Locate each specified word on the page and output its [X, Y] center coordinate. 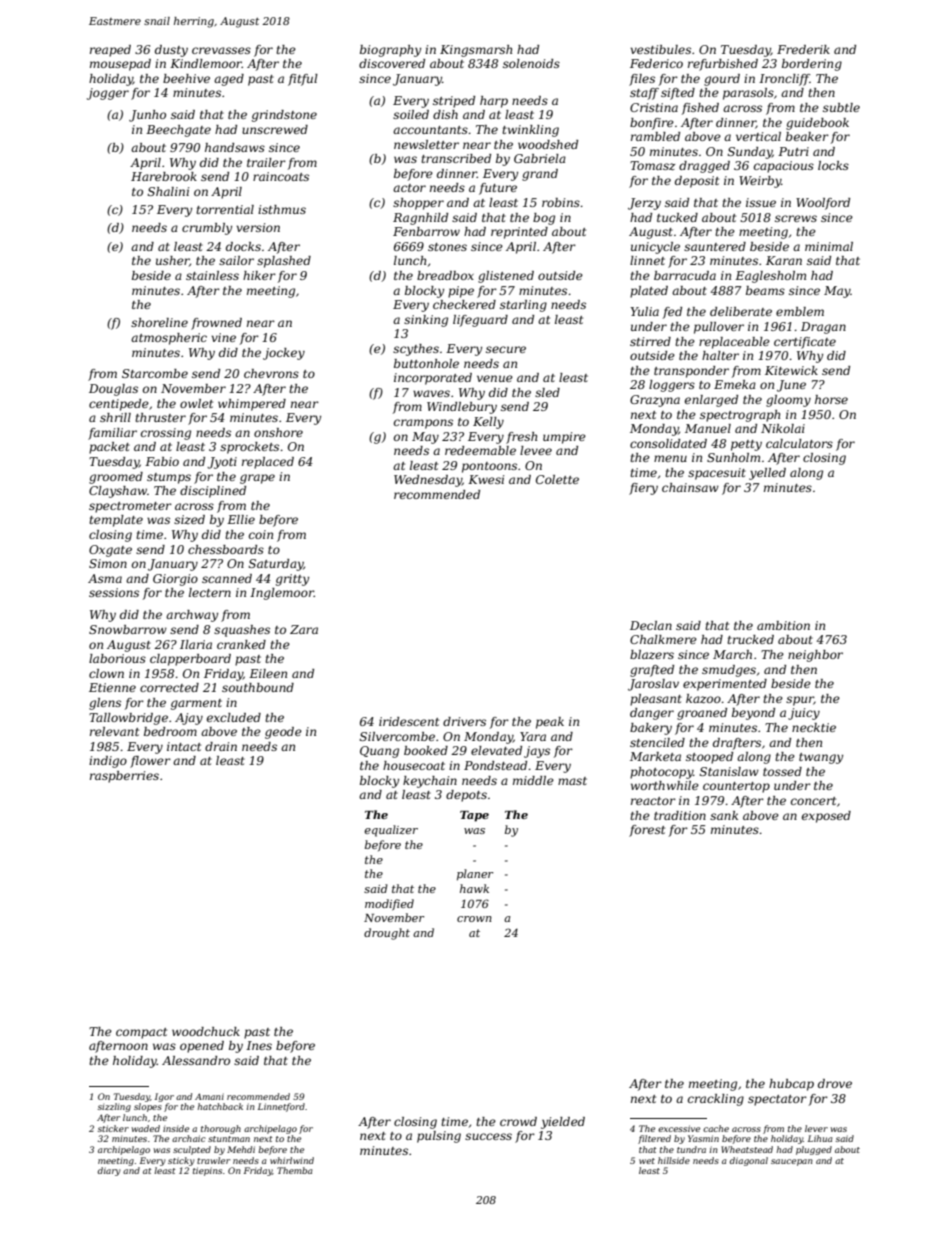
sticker [113, 1128]
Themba [294, 1170]
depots [466, 796]
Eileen [268, 673]
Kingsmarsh [476, 51]
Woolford [823, 204]
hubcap [791, 1085]
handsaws [235, 147]
